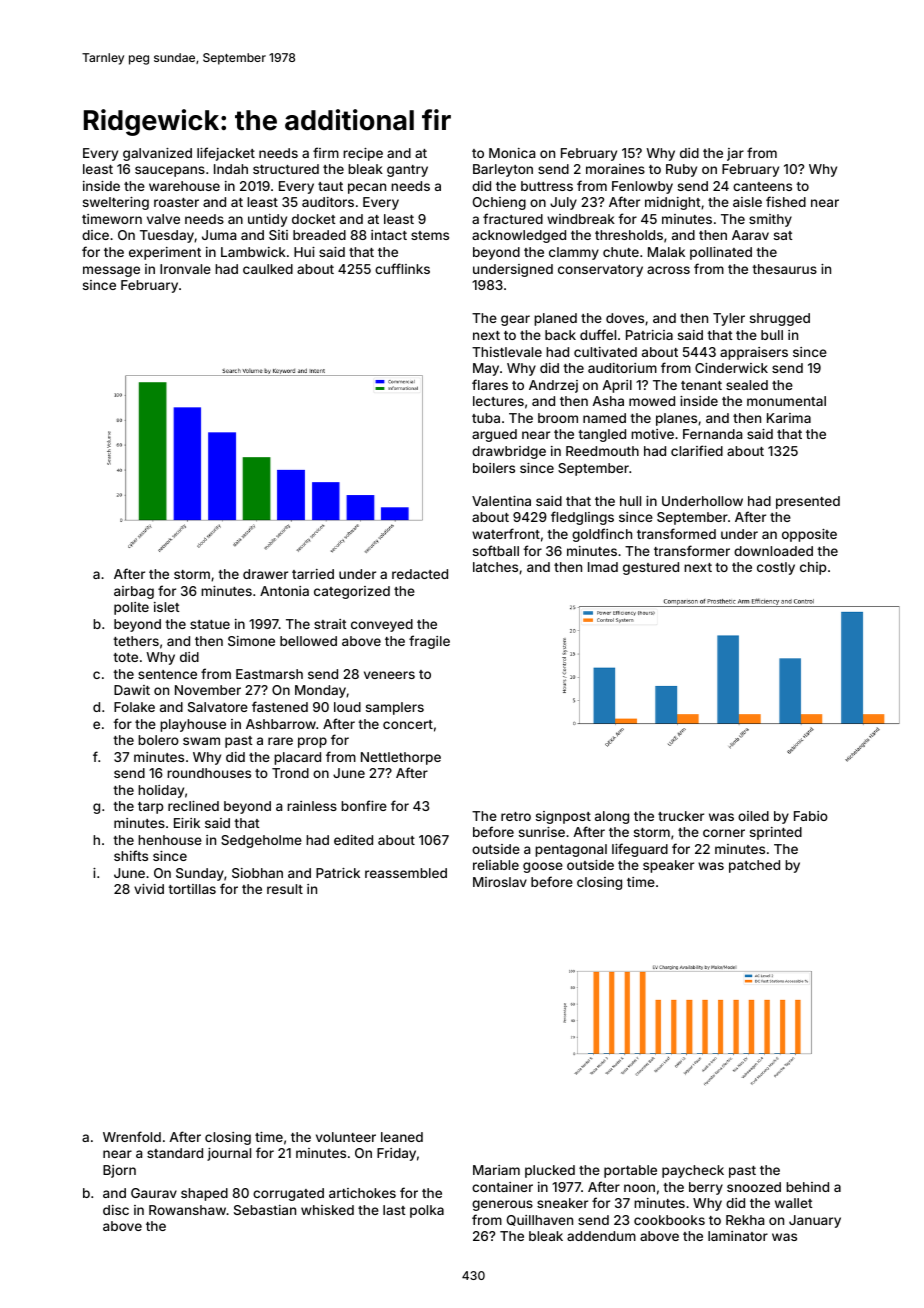 Image resolution: width=924 pixels, height=1308 pixels. I want to click on drawer, so click(265, 574).
